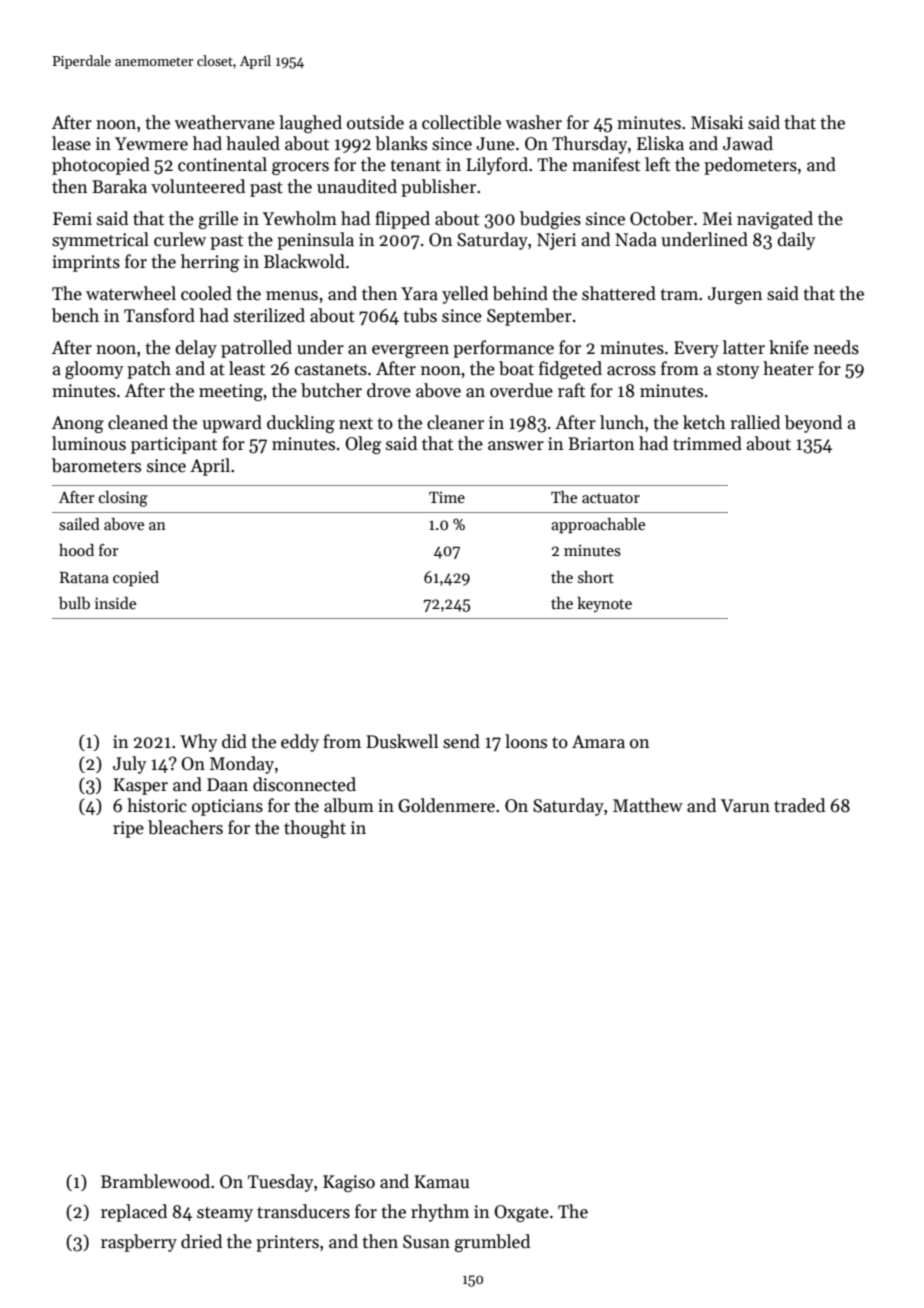 The height and width of the page is (1308, 924). Describe the element at coordinates (648, 805) in the page. I see `Matthew` at that location.
